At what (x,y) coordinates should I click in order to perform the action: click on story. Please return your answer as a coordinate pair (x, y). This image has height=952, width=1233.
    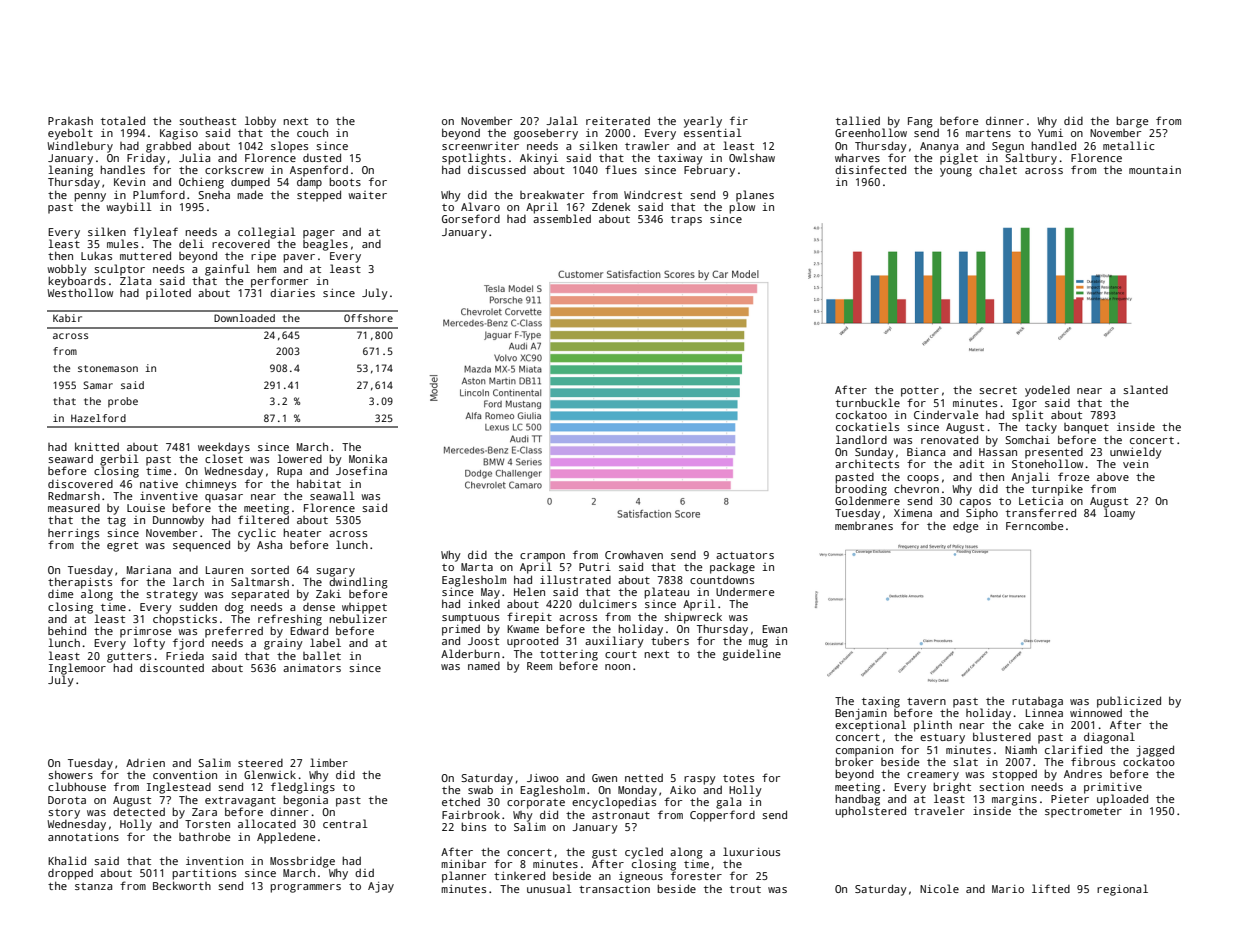
    Looking at the image, I should click on (64, 814).
